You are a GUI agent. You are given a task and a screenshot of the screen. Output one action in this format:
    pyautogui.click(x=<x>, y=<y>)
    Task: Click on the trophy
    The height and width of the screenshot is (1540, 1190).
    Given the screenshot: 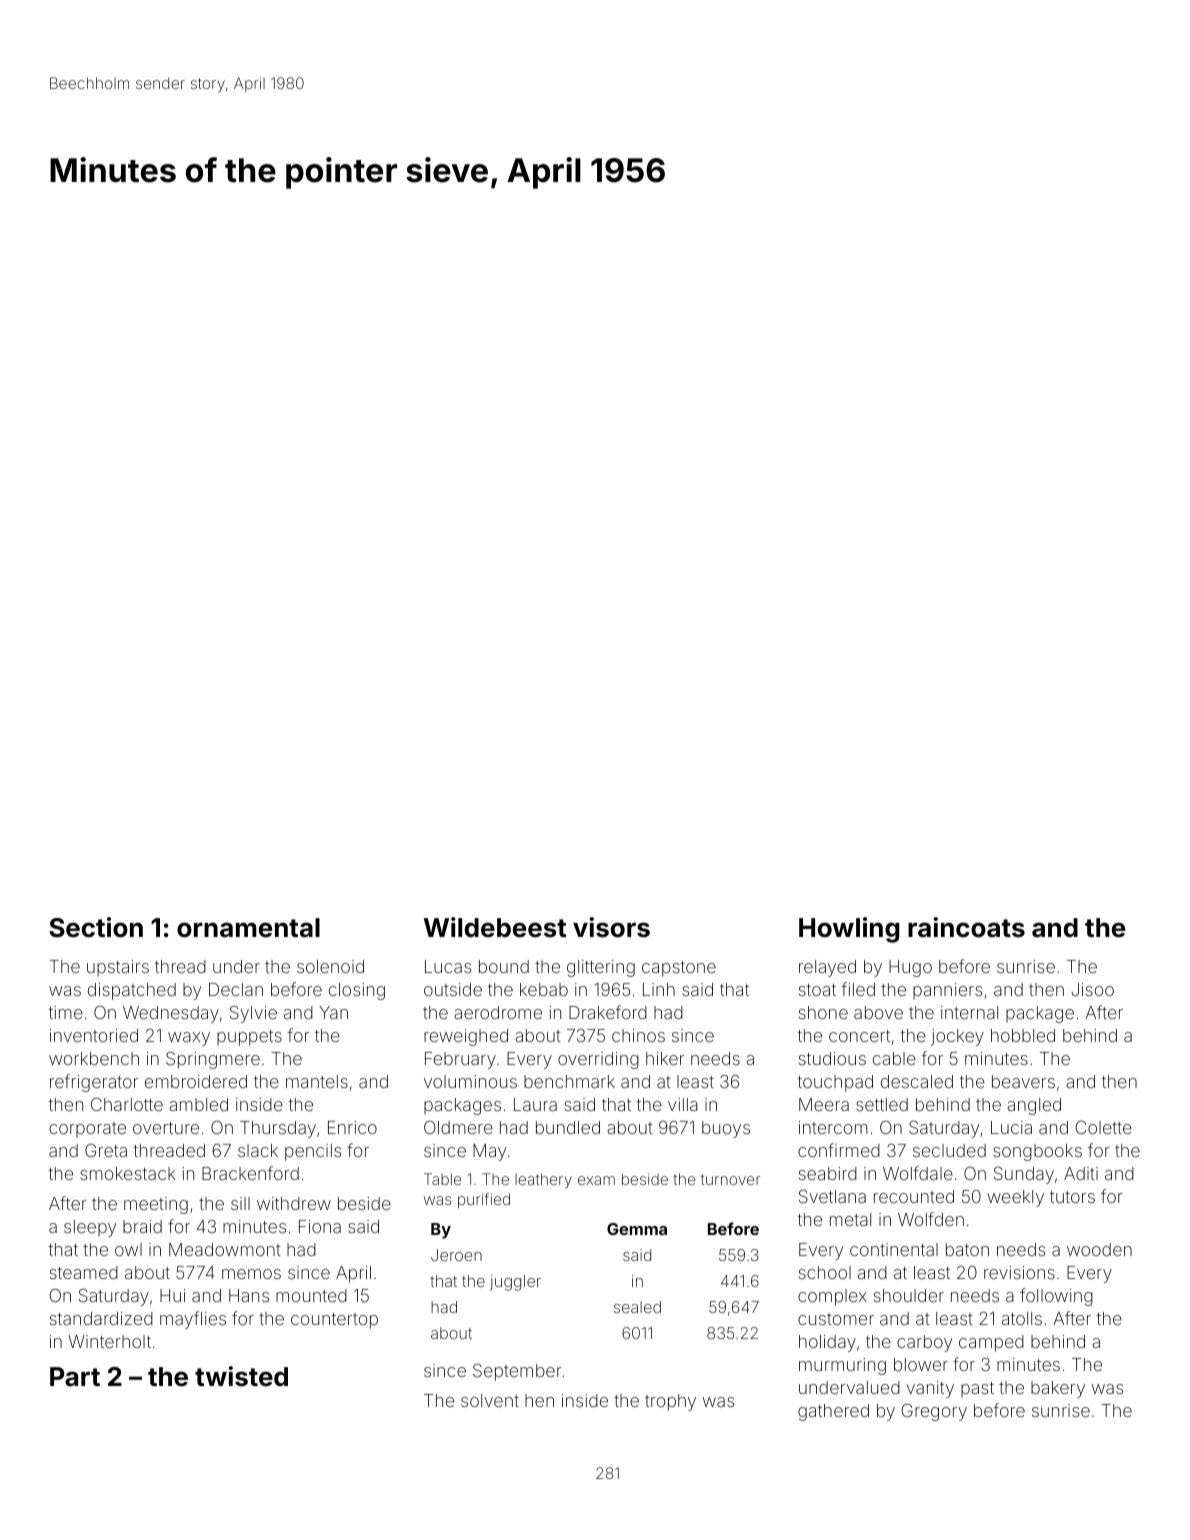 What is the action you would take?
    pyautogui.click(x=670, y=1402)
